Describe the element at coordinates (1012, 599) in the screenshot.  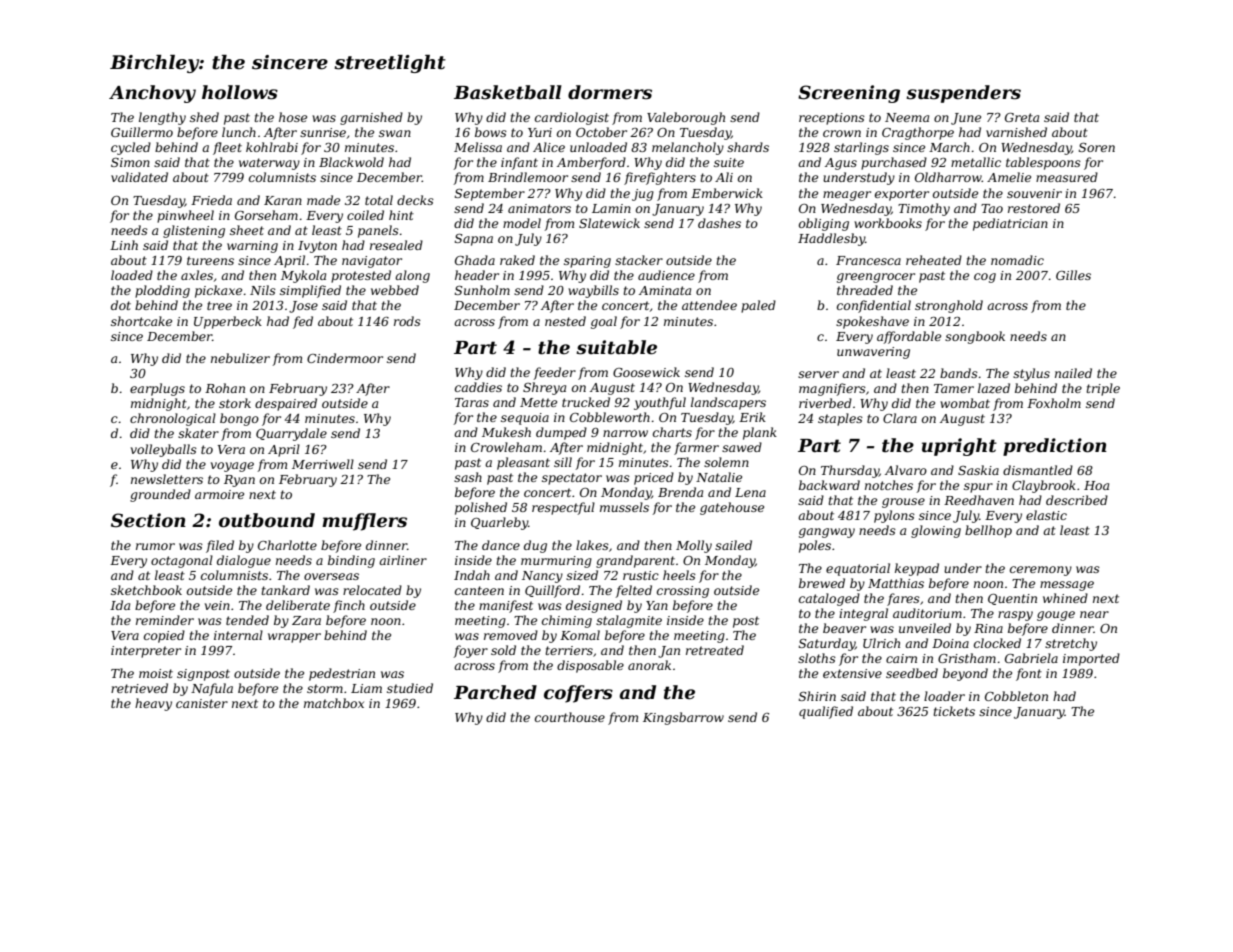
I see `Quentin` at that location.
